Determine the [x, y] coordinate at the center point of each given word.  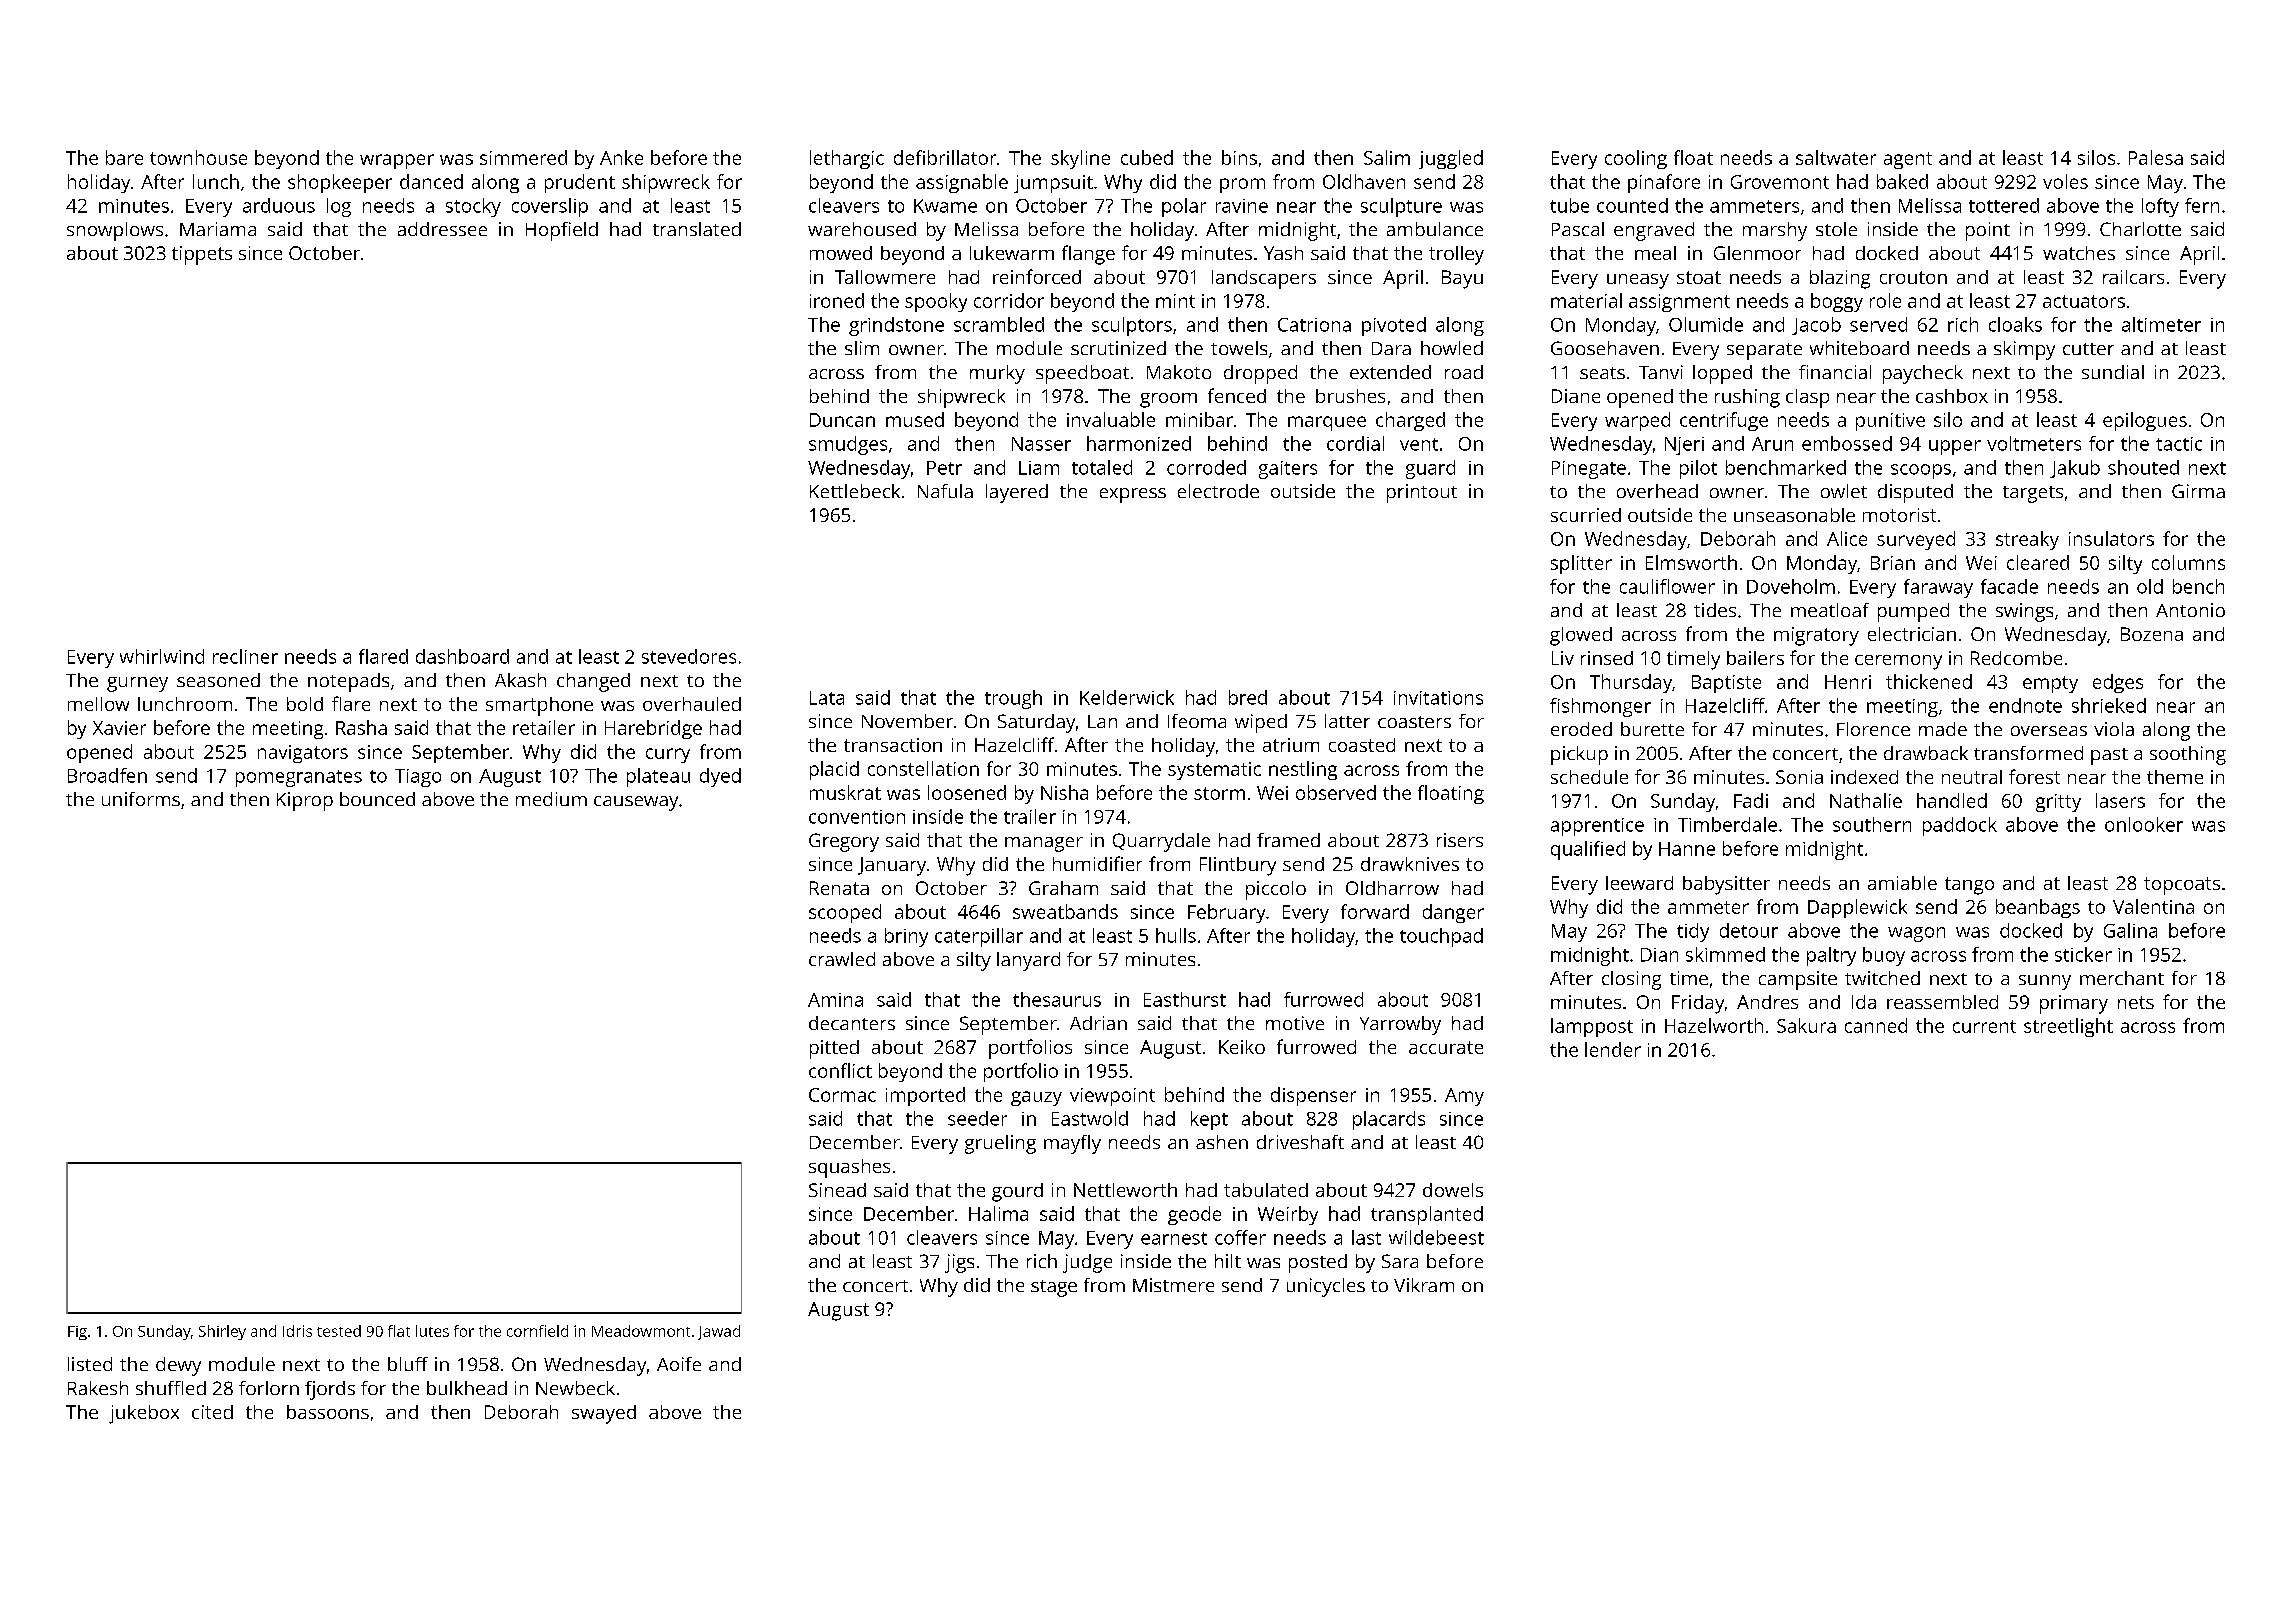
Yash [1283, 253]
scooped [845, 913]
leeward [1639, 883]
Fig [77, 1333]
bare [124, 157]
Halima [998, 1213]
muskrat [845, 792]
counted [1632, 205]
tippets [202, 255]
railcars [2133, 277]
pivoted [1394, 326]
